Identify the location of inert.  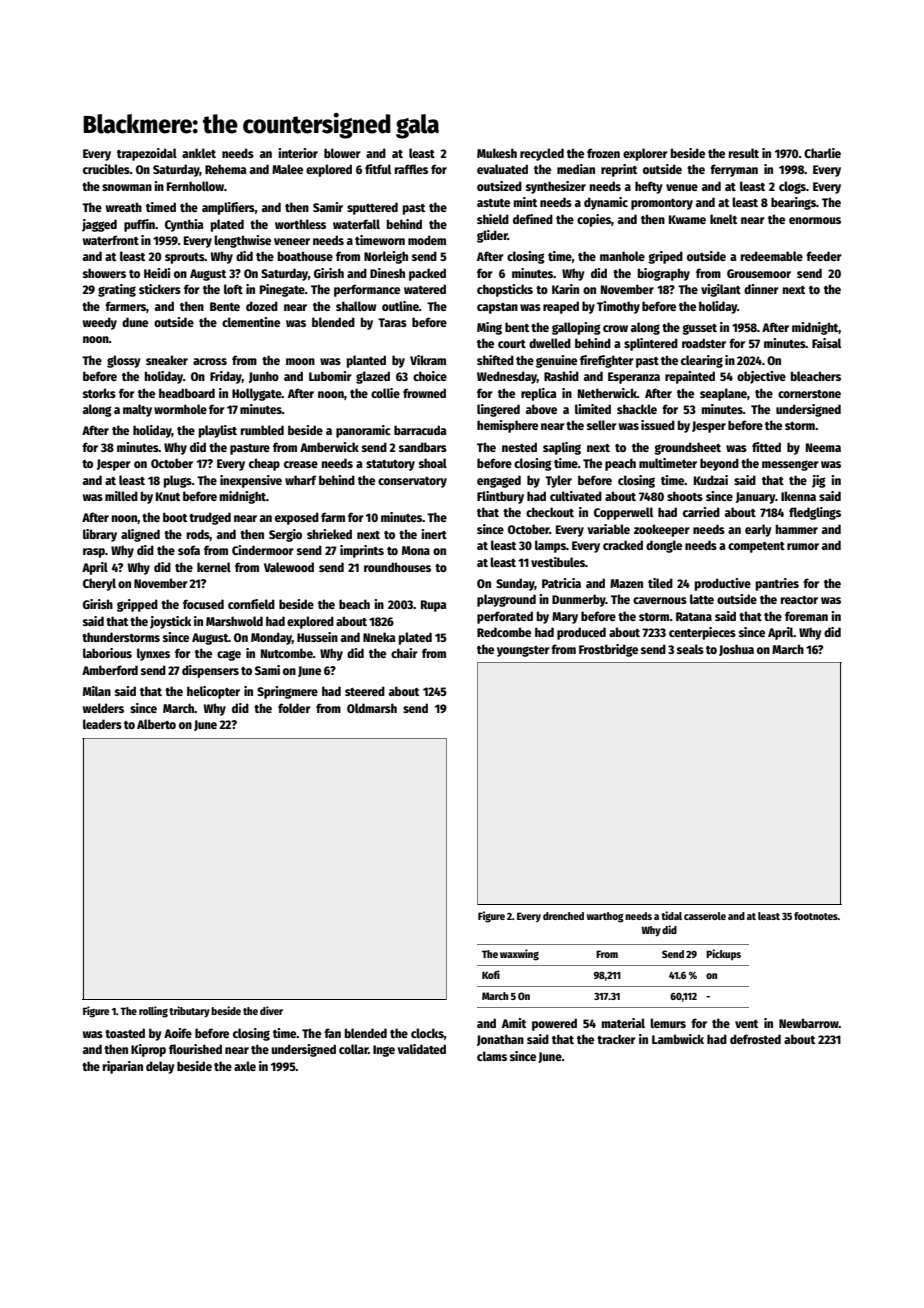
(434, 534).
